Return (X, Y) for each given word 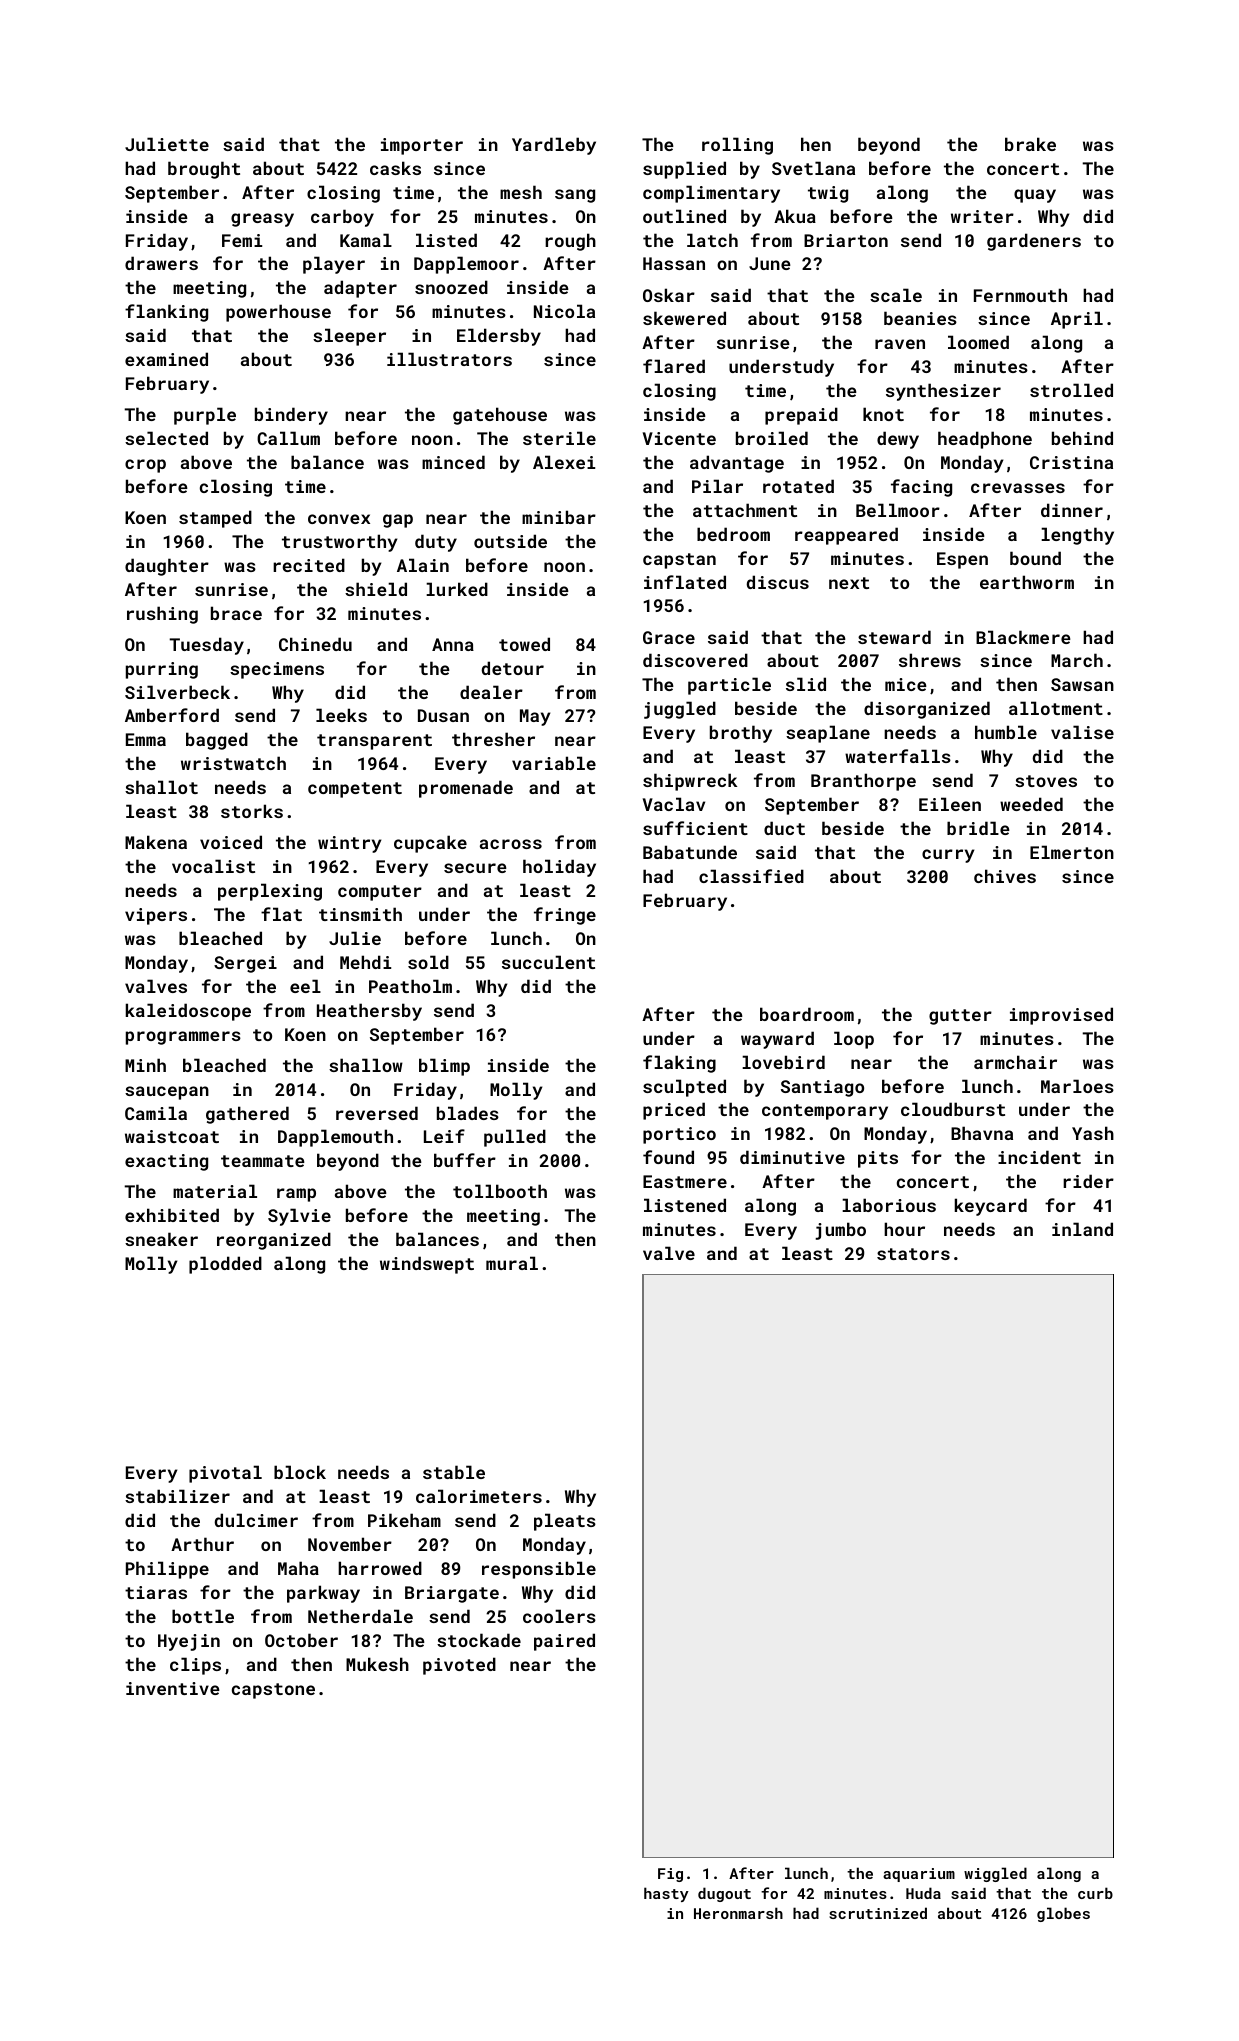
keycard (991, 1207)
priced (674, 1111)
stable (454, 1472)
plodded (225, 1265)
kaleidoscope (188, 1012)
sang (575, 196)
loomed (978, 342)
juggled (680, 710)
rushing (162, 615)
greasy (262, 220)
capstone (273, 1691)
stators (913, 1254)
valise (1082, 732)
